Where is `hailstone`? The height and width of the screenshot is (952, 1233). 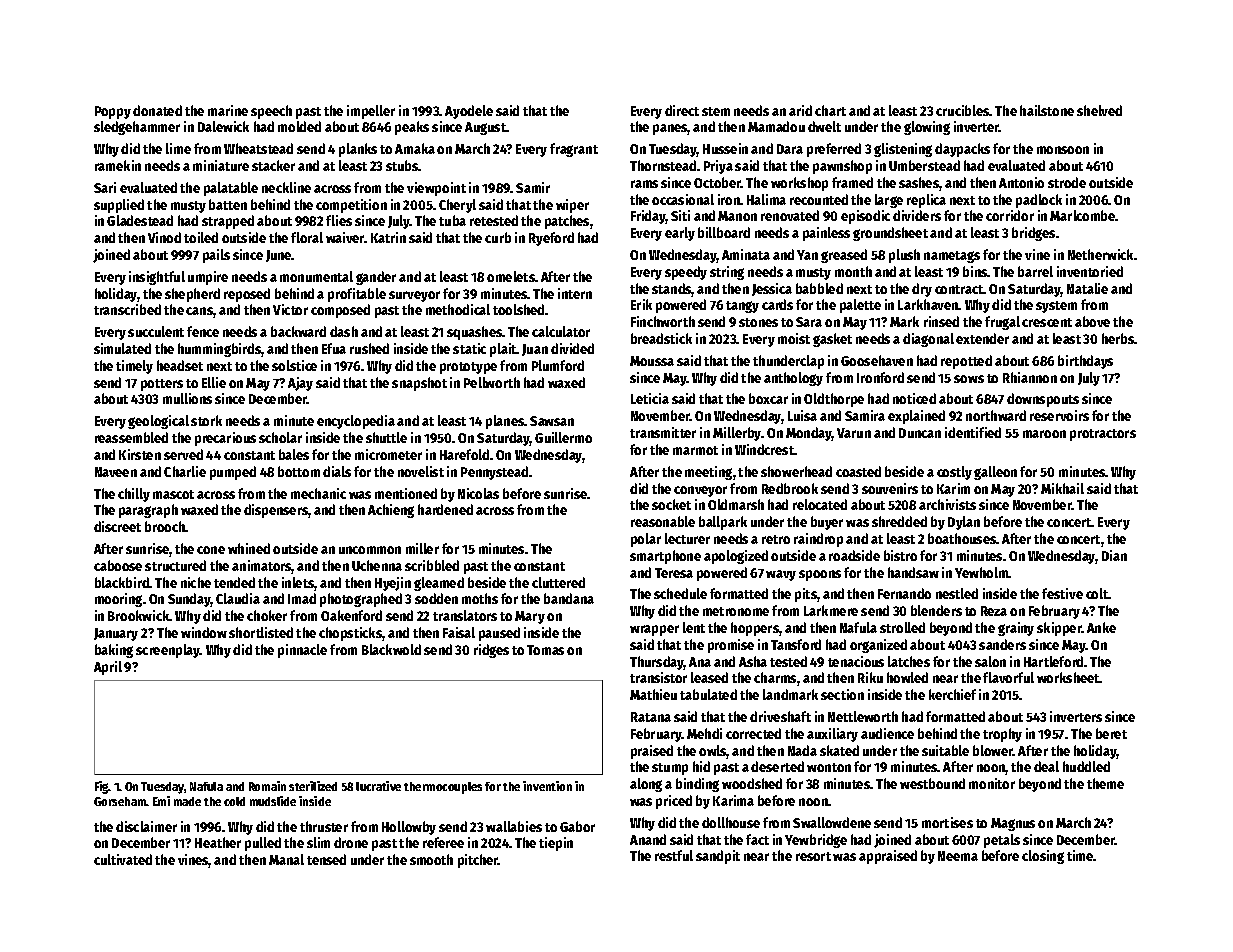
hailstone is located at coordinates (1047, 110).
